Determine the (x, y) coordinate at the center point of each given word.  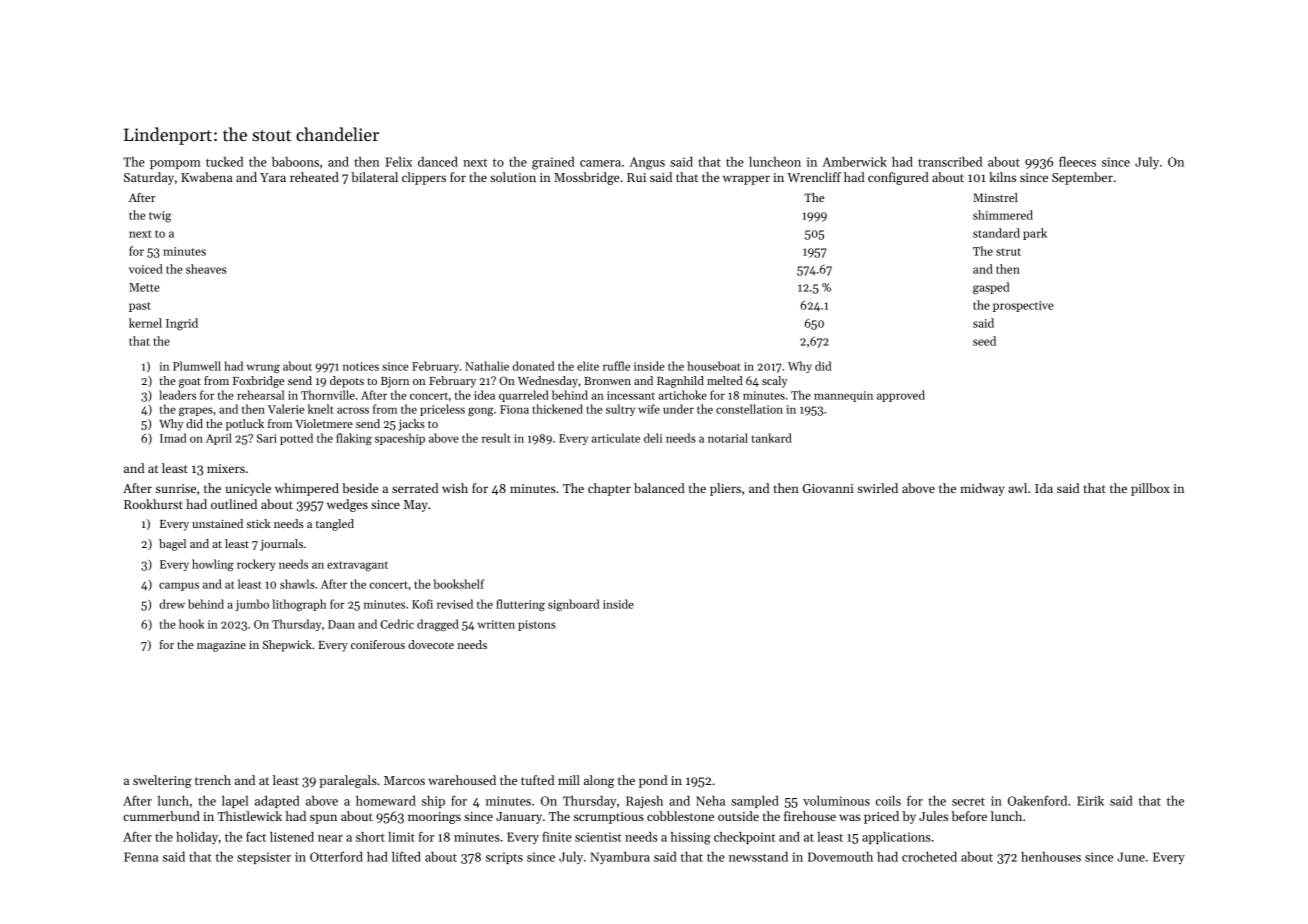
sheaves (206, 269)
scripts (504, 858)
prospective (1023, 306)
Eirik (1090, 801)
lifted (406, 856)
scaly (775, 382)
